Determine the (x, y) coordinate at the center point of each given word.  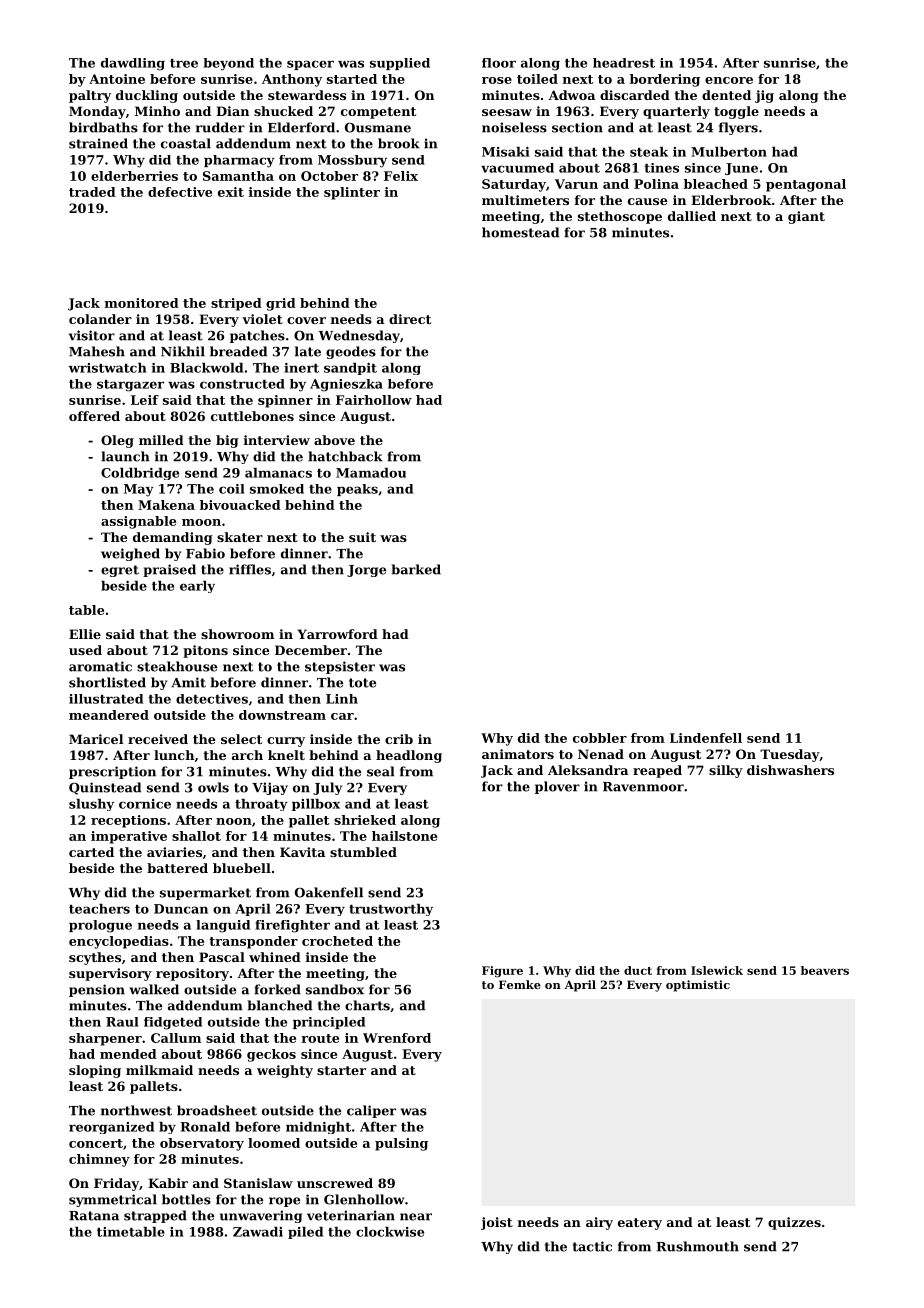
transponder (253, 942)
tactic (592, 1246)
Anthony (292, 80)
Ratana (94, 1216)
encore (729, 80)
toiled (537, 79)
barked (416, 569)
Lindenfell (706, 738)
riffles (250, 569)
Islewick (717, 970)
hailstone (404, 836)
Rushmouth (697, 1246)
